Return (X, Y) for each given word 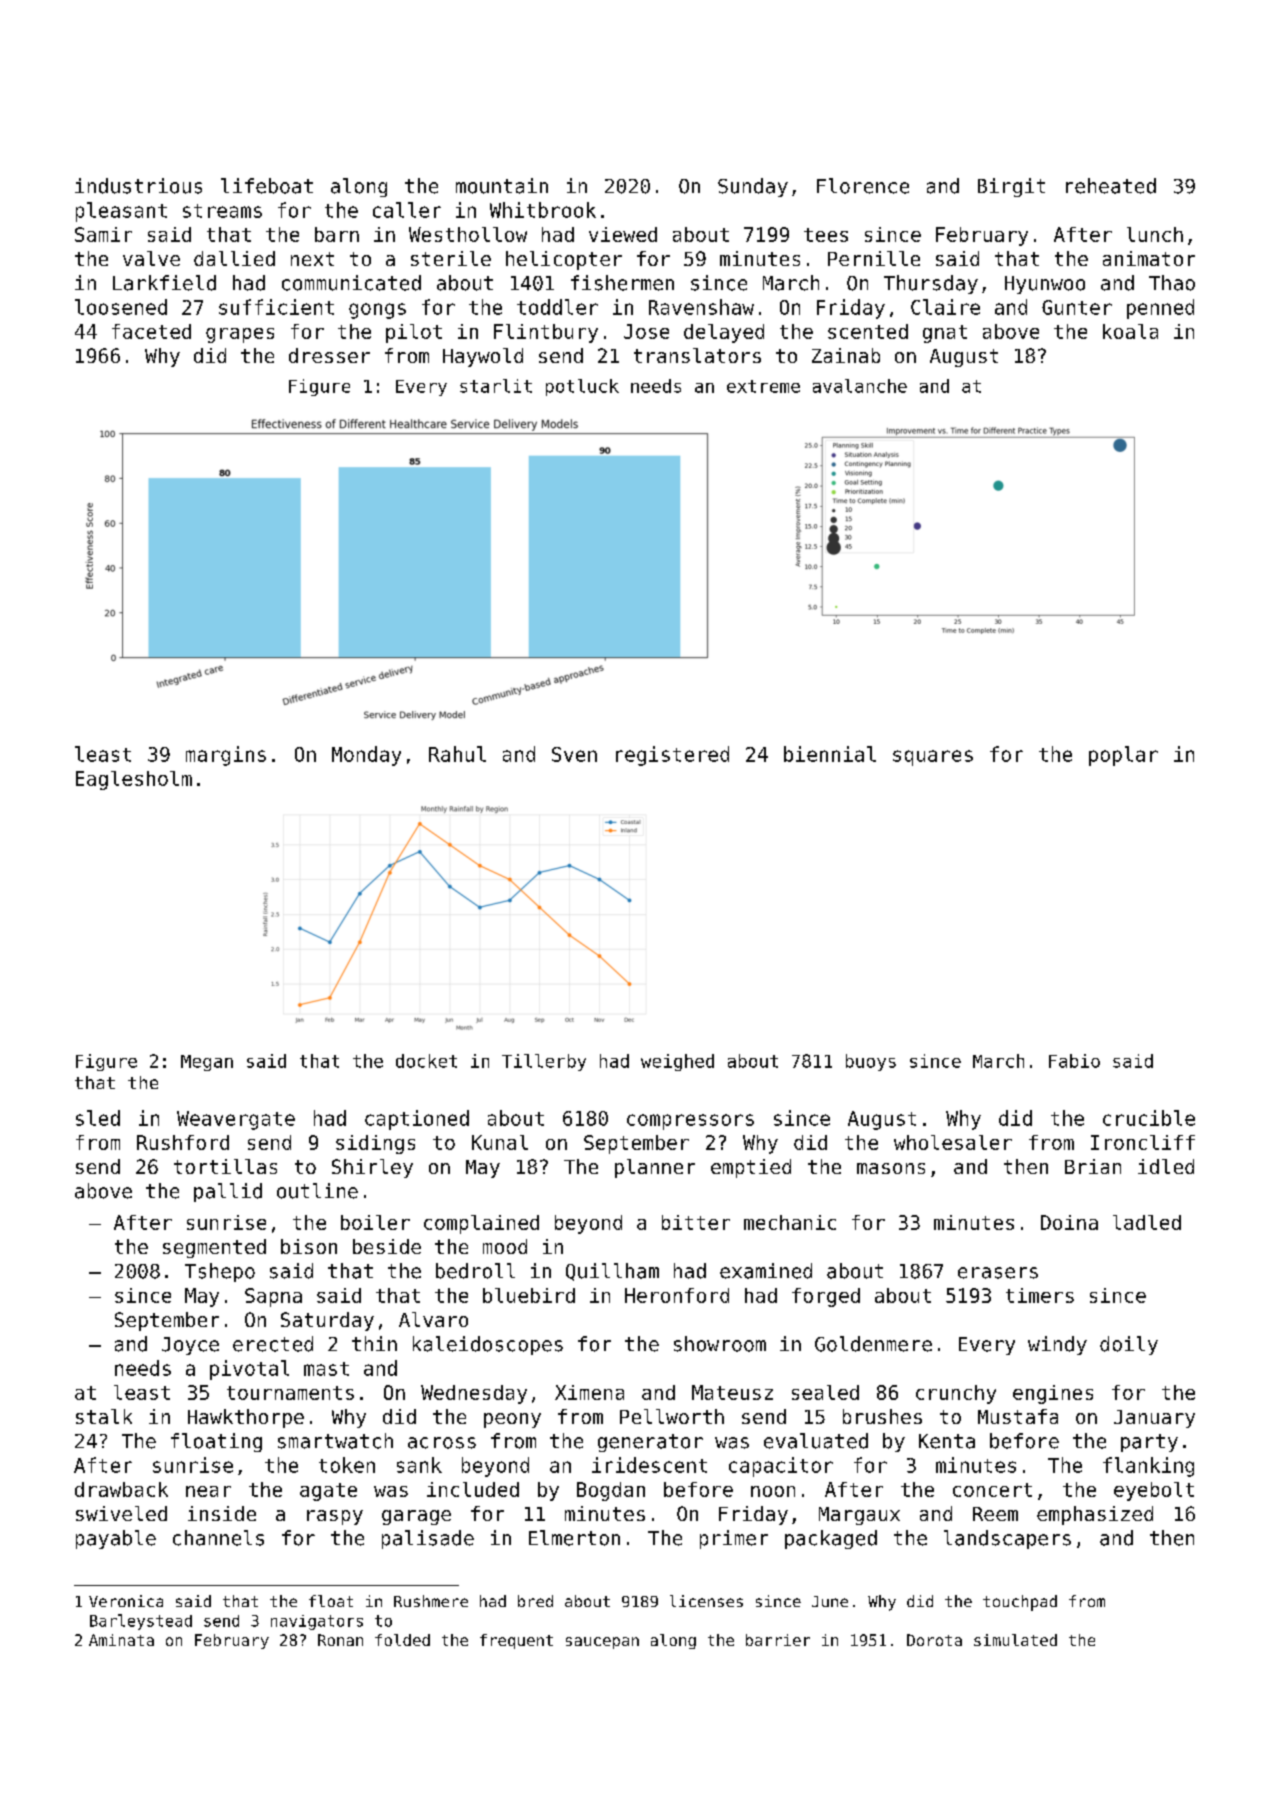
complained (481, 1224)
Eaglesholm (134, 780)
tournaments (290, 1393)
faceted (151, 331)
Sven (574, 754)
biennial (830, 754)
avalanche (860, 386)
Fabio (1074, 1061)
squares (933, 758)
